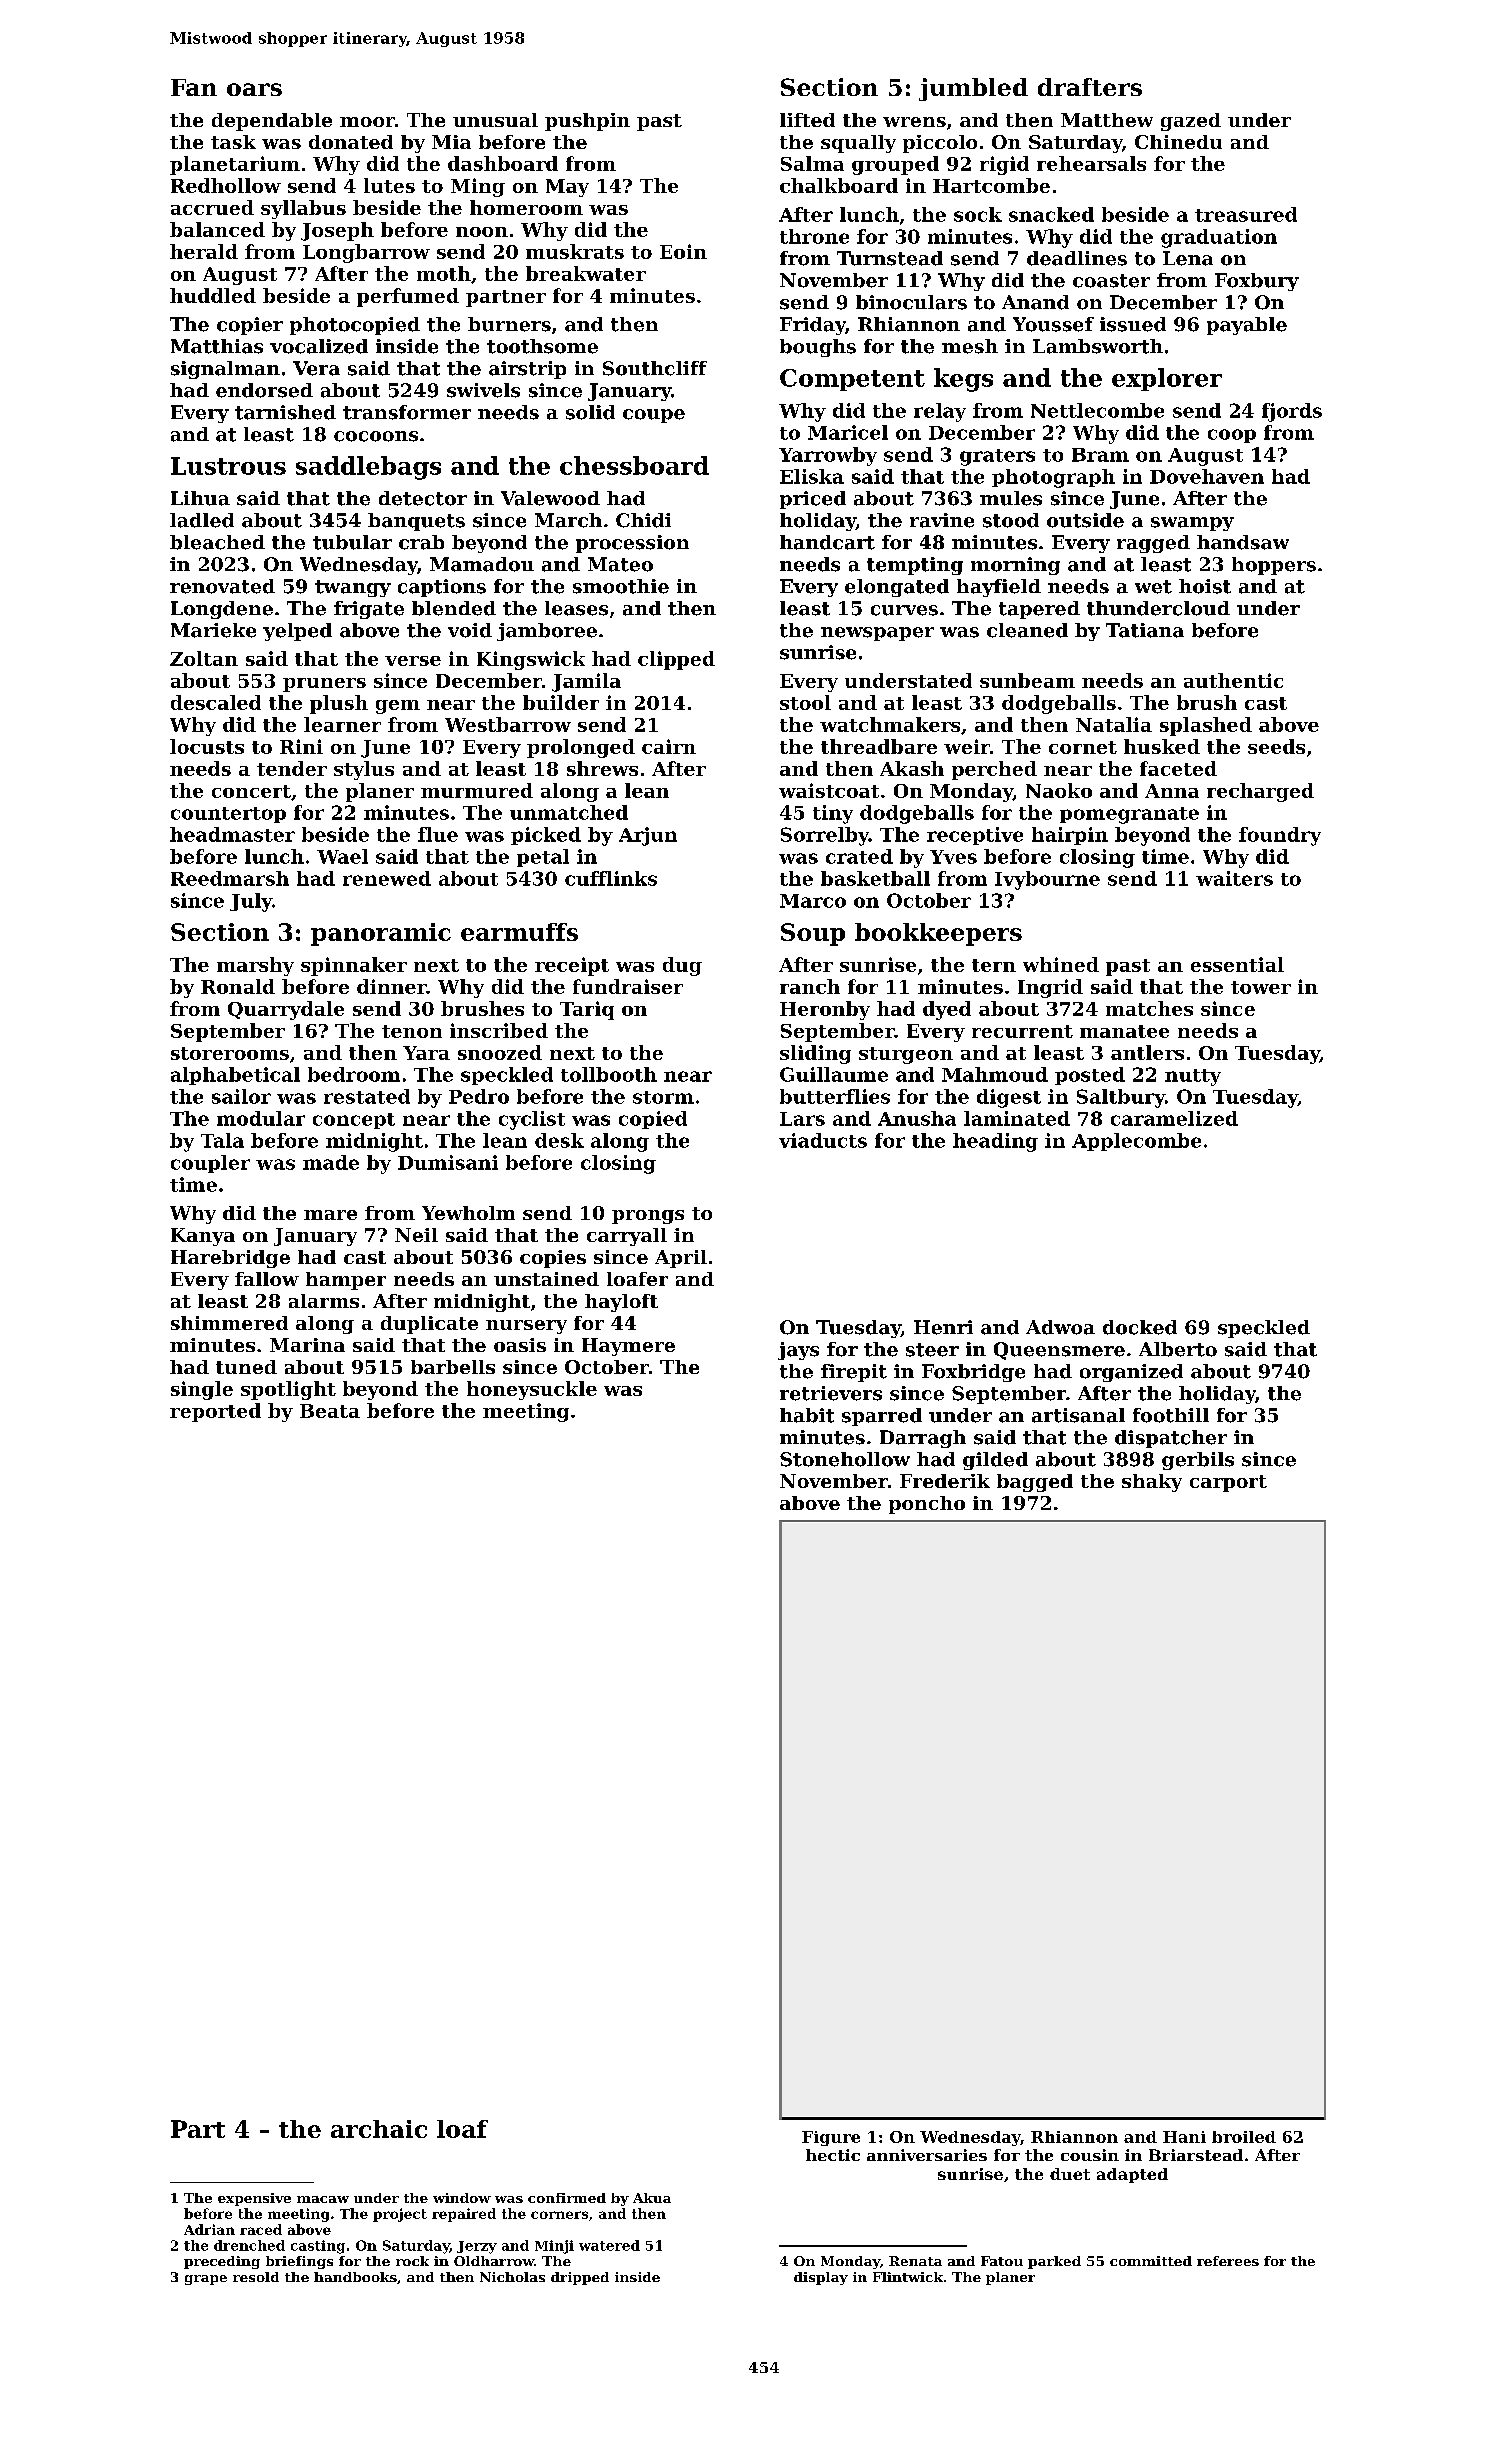 The height and width of the screenshot is (2464, 1496). What do you see at coordinates (512, 2277) in the screenshot?
I see `Nicholas` at bounding box center [512, 2277].
